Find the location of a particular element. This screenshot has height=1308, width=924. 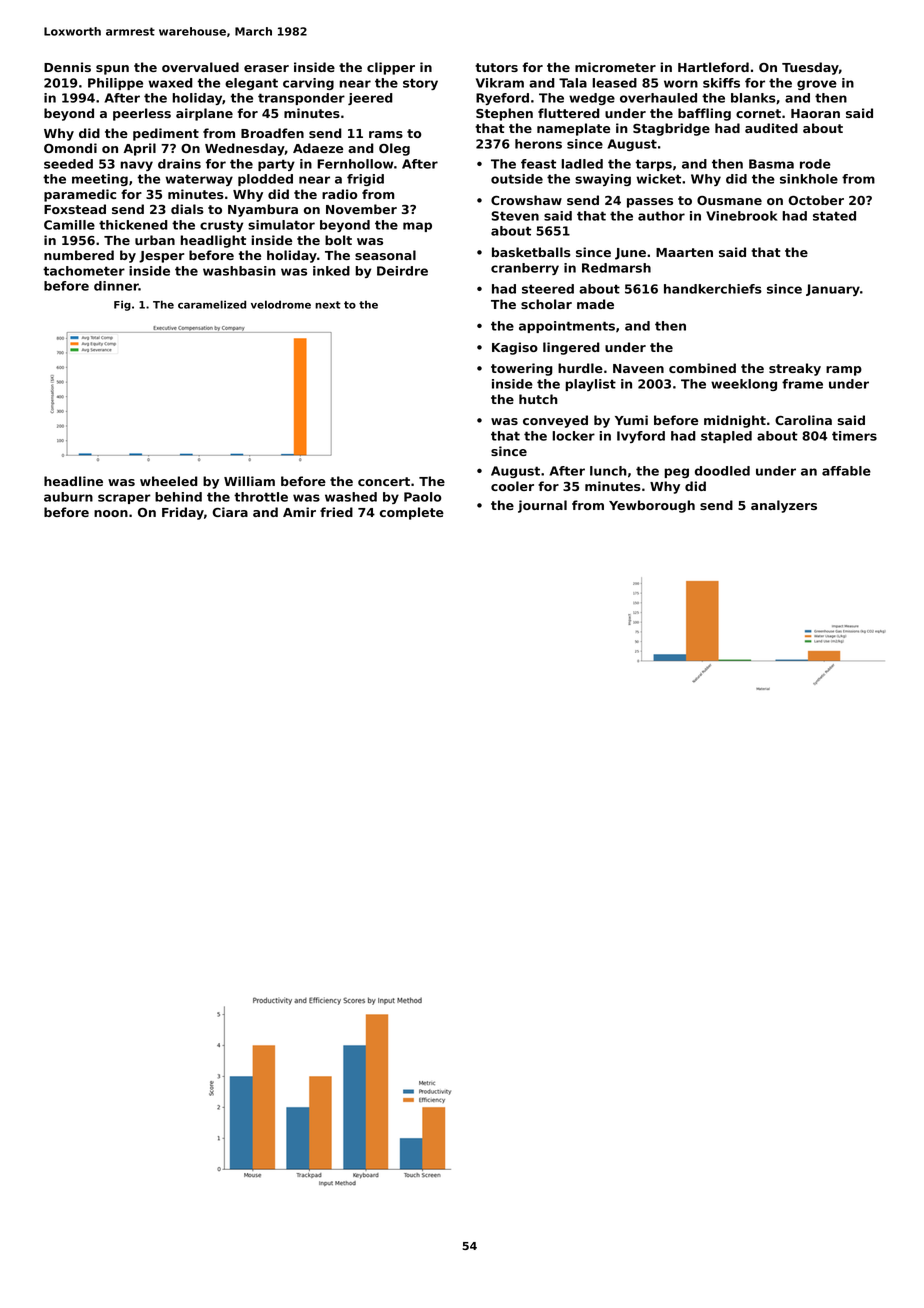

map is located at coordinates (417, 227).
